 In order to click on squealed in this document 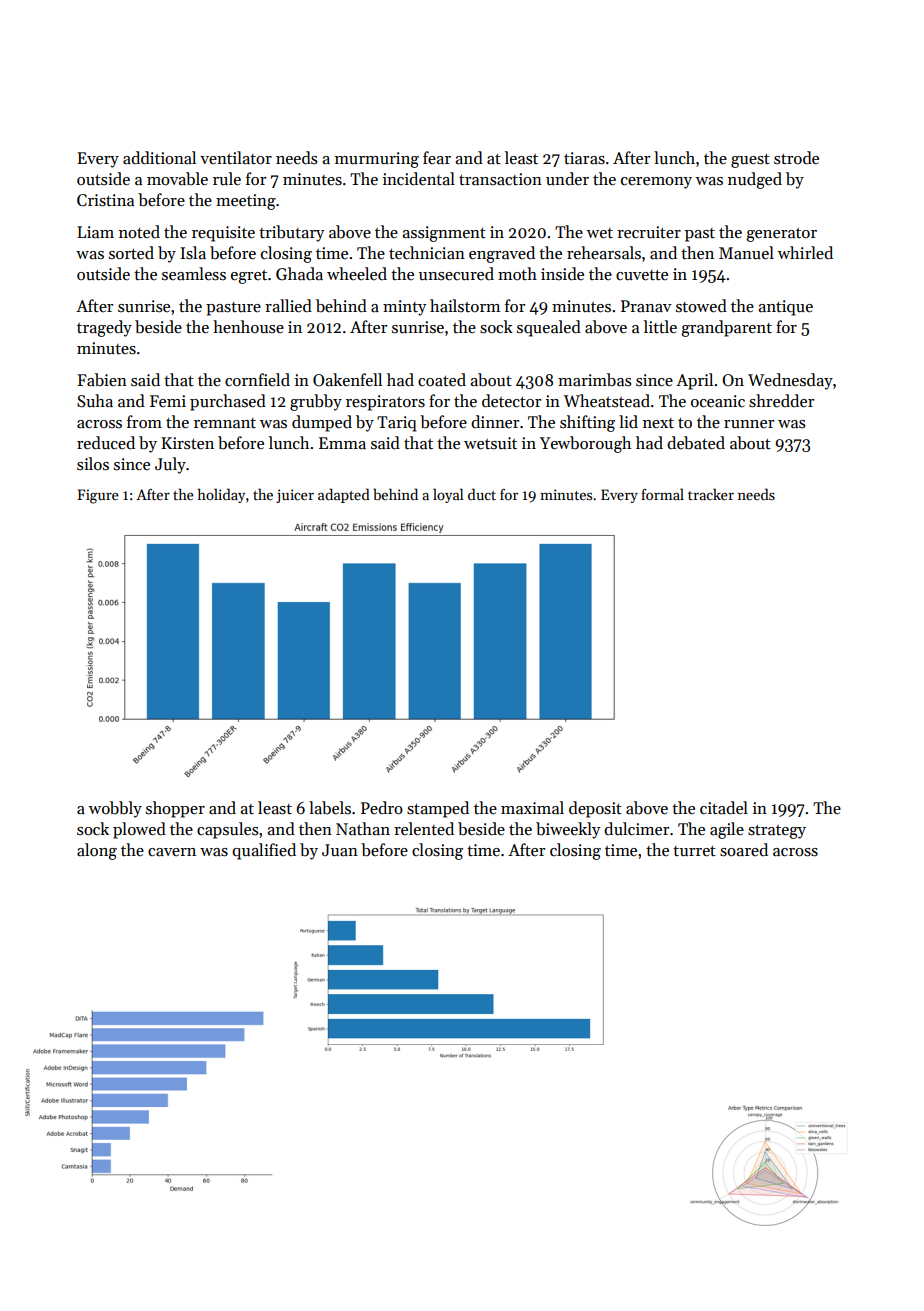, I will do `click(549, 328)`.
